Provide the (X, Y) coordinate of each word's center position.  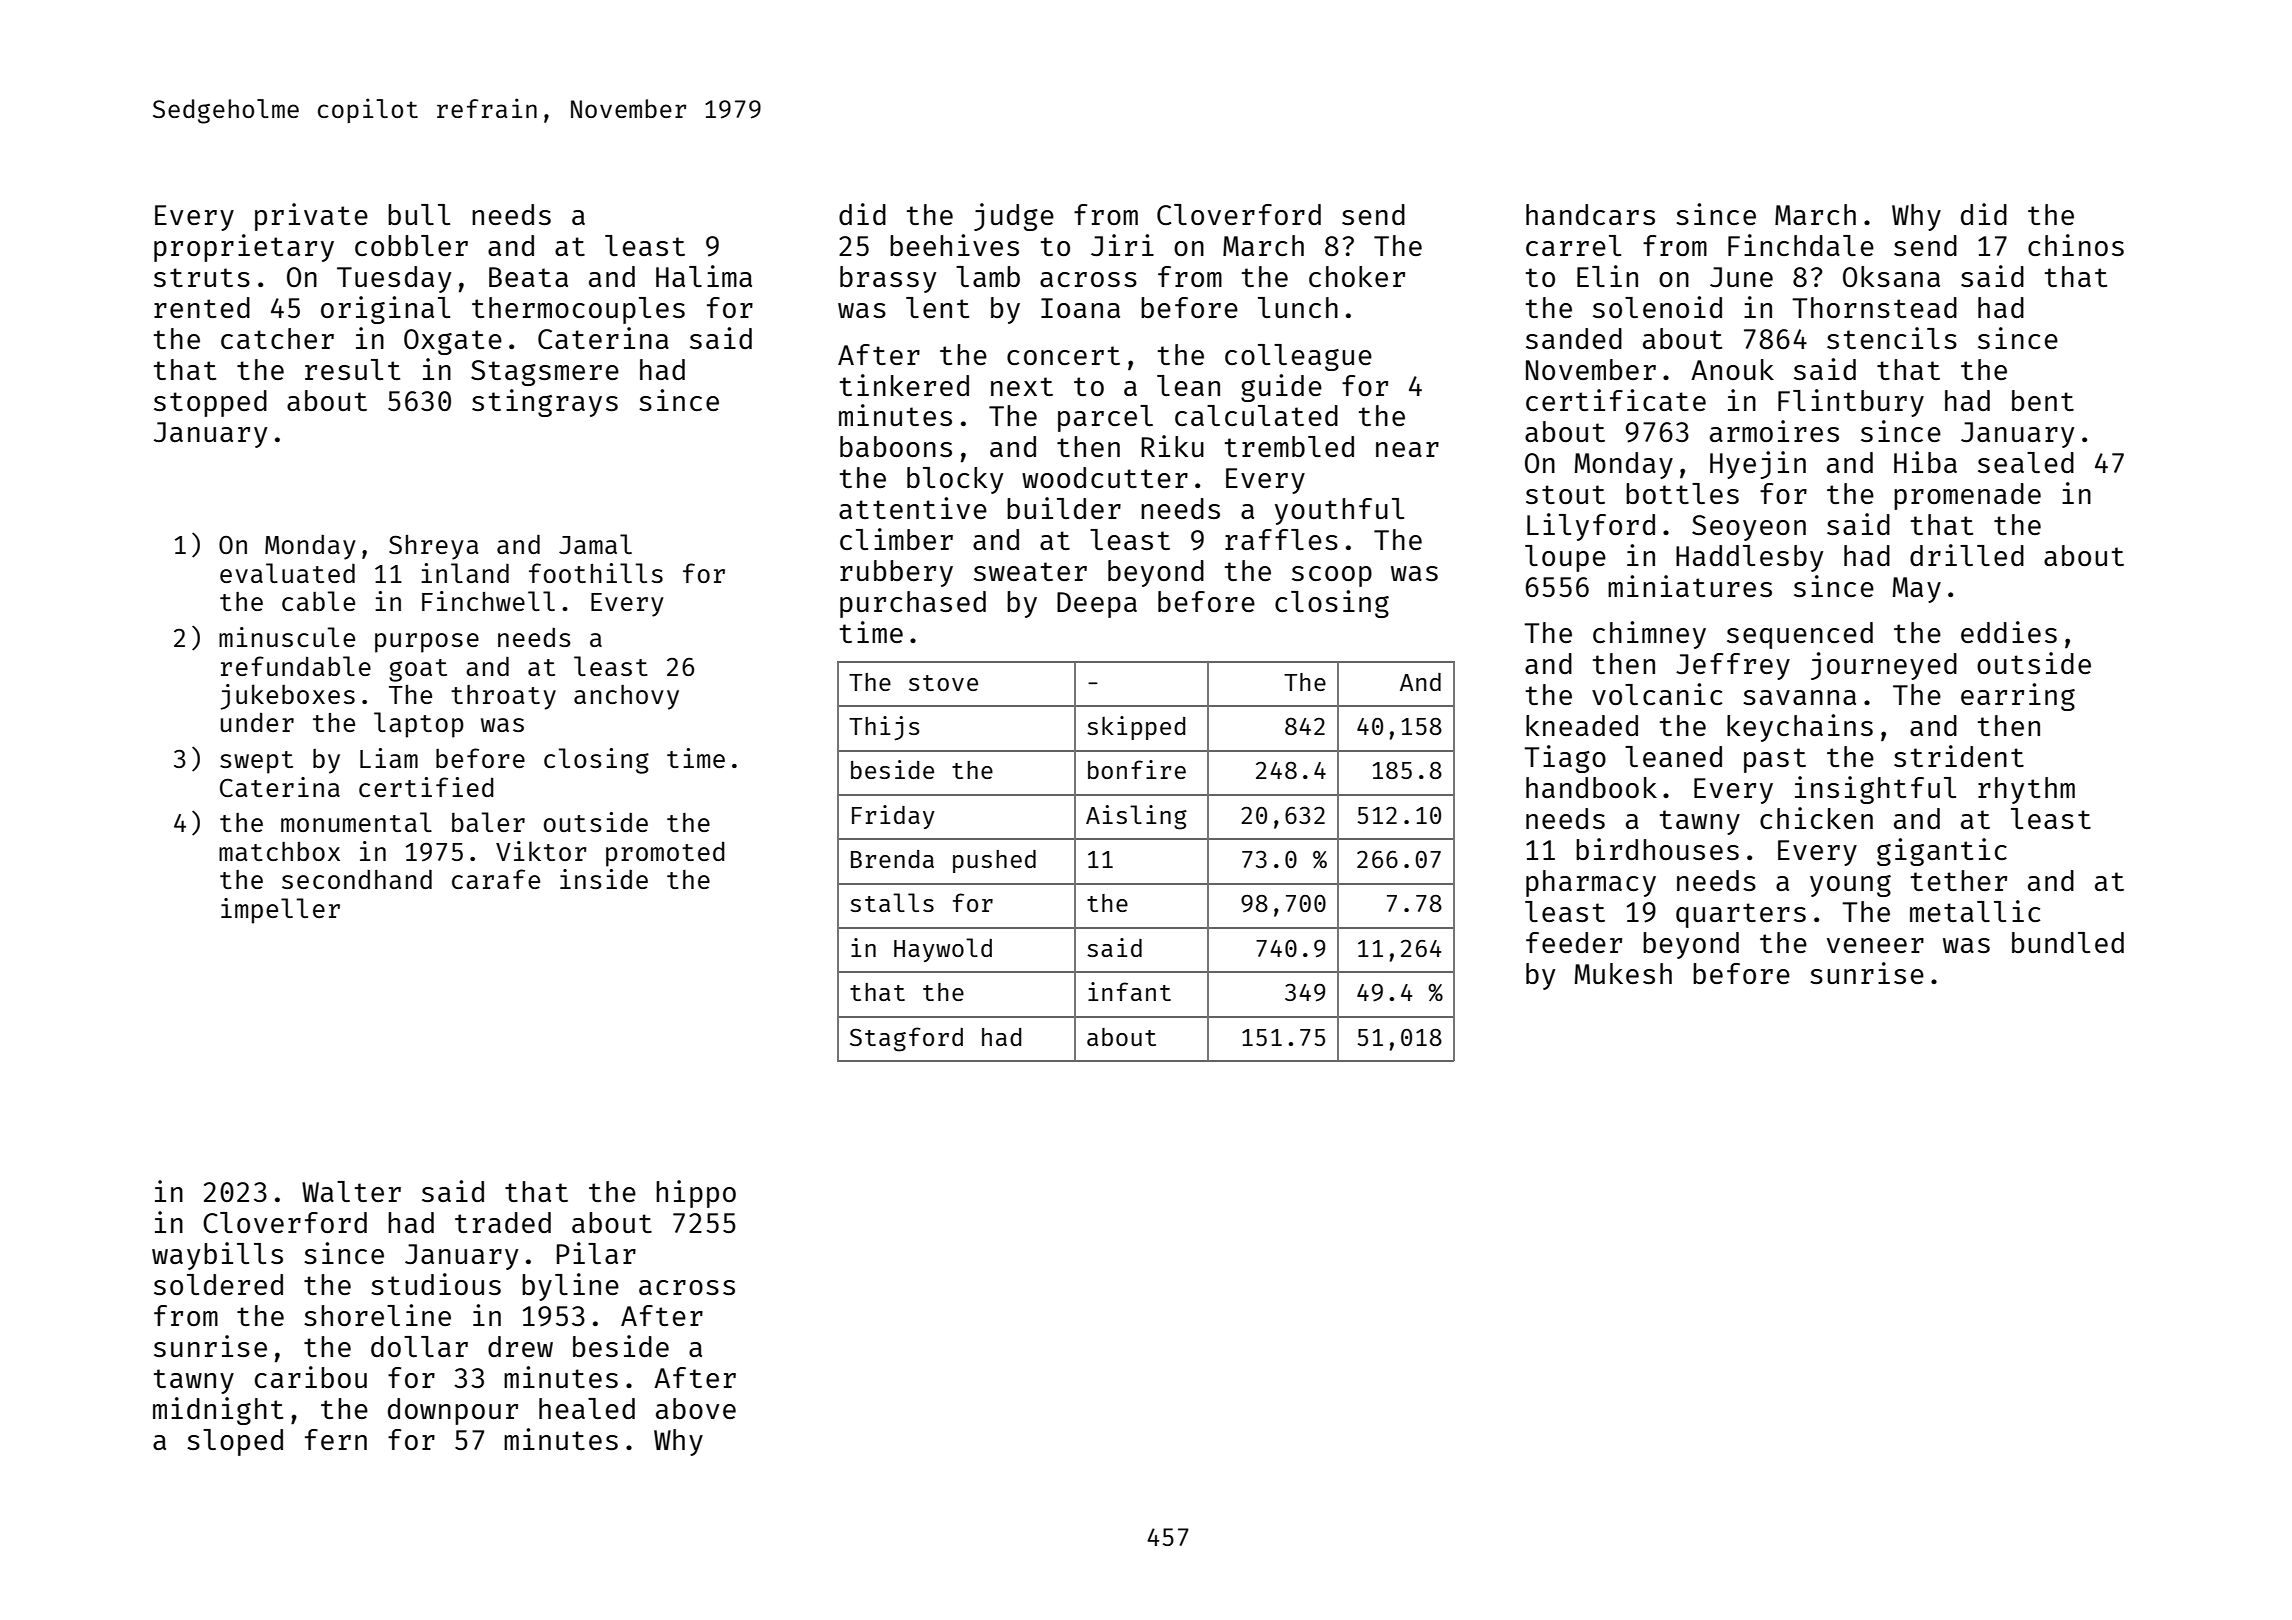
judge (1014, 217)
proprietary (244, 248)
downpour (453, 1411)
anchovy (626, 697)
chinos (2076, 245)
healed (587, 1408)
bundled (2068, 942)
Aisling (1136, 817)
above (696, 1408)
